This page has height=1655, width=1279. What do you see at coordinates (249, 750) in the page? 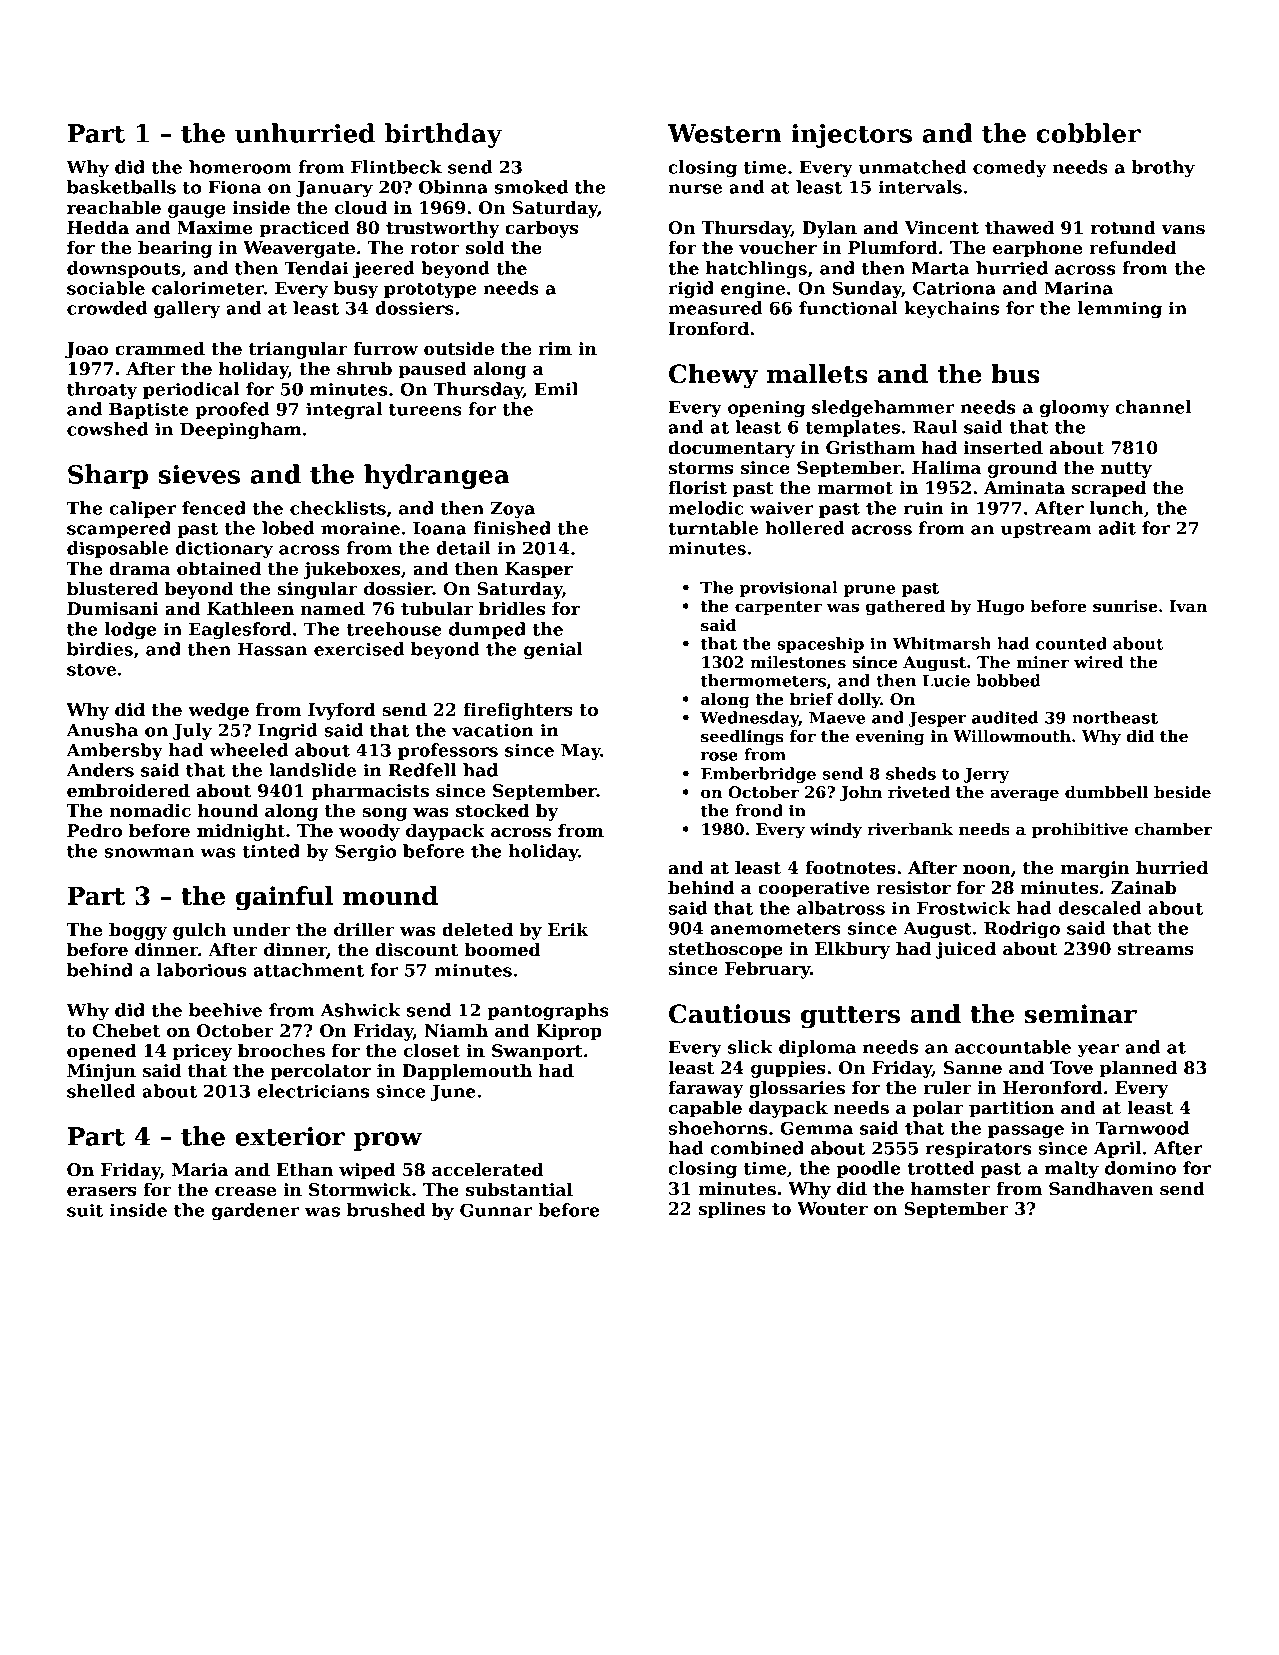
I see `wheeled` at bounding box center [249, 750].
